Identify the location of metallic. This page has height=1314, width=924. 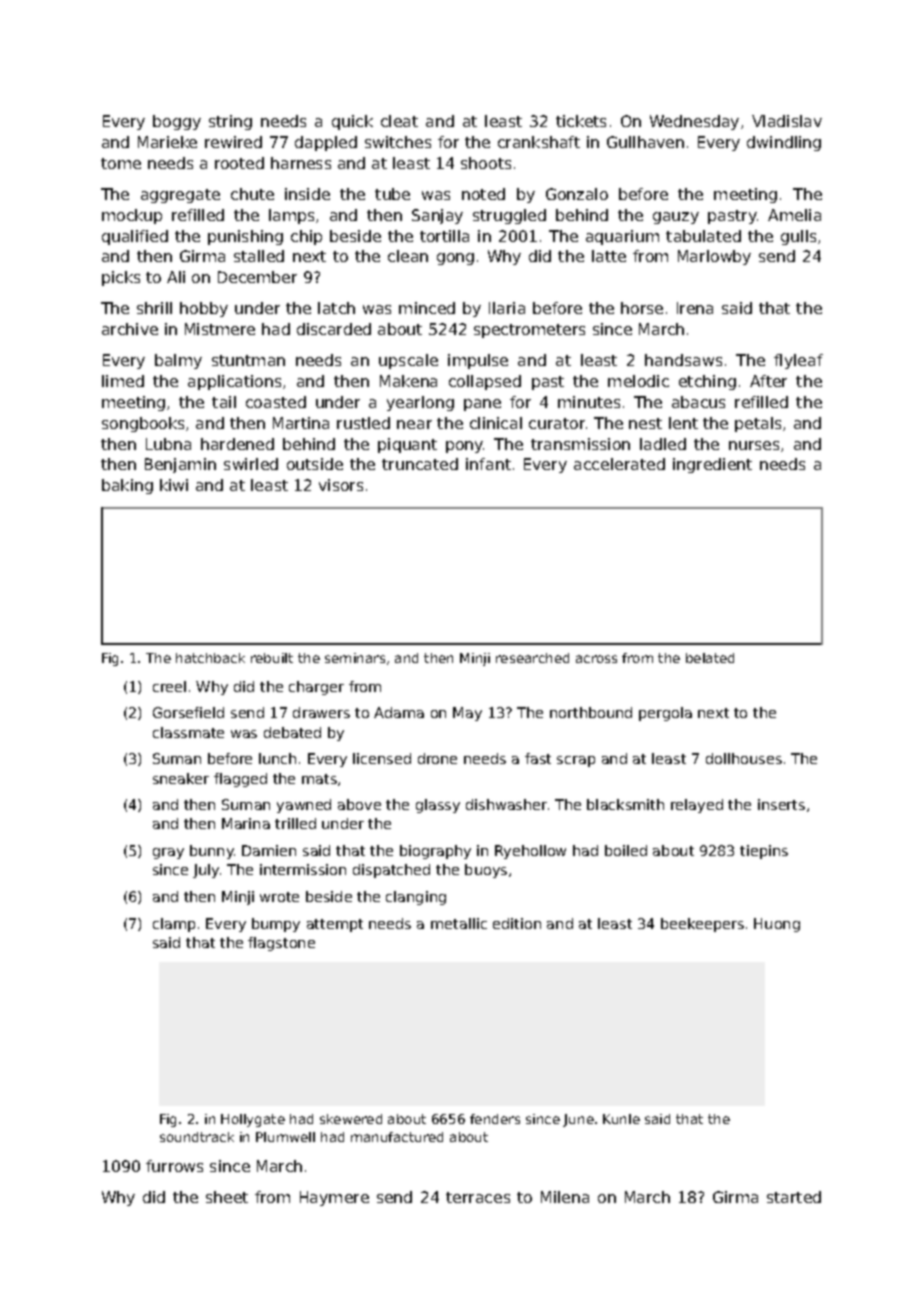
(459, 923).
